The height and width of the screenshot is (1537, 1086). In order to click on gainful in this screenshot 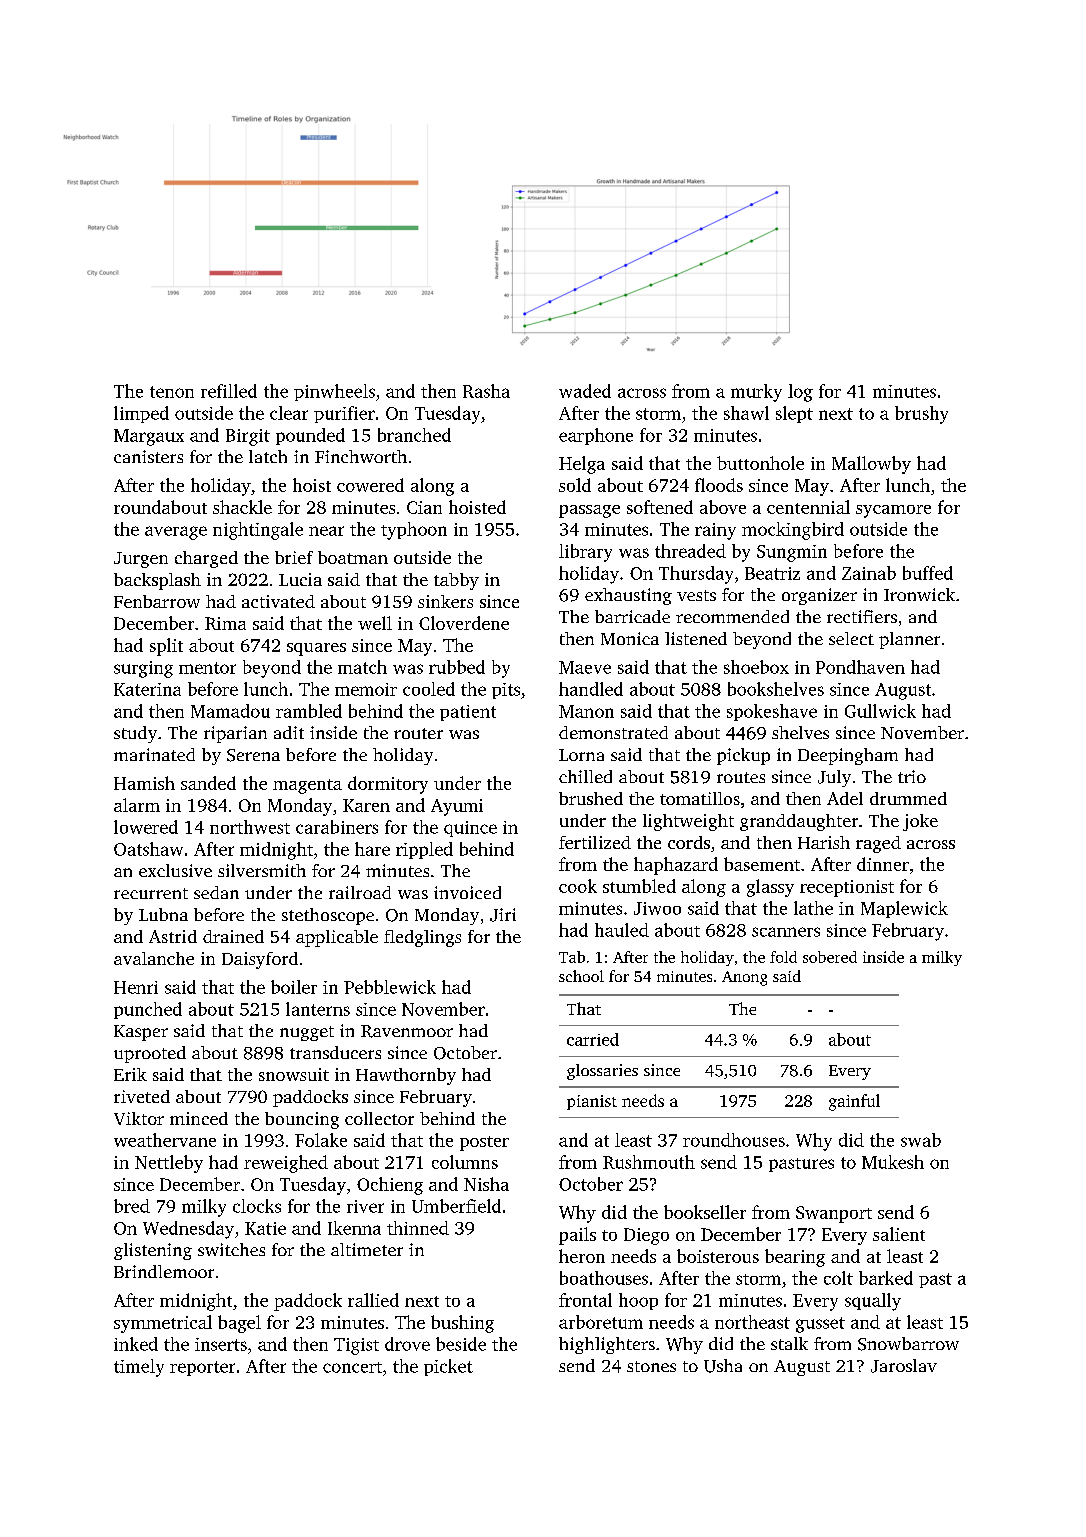, I will do `click(854, 1102)`.
